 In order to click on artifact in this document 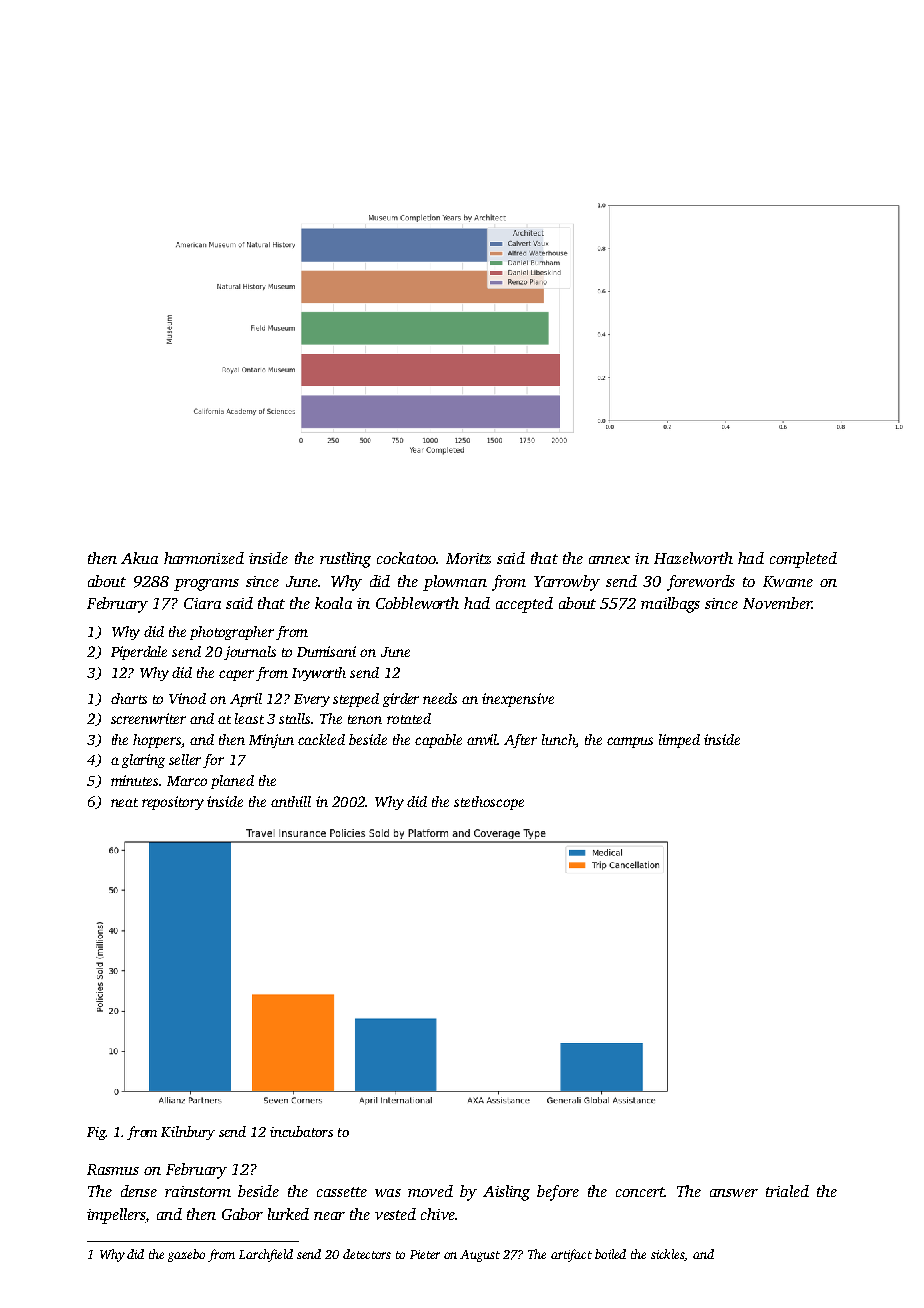, I will do `click(571, 1255)`.
